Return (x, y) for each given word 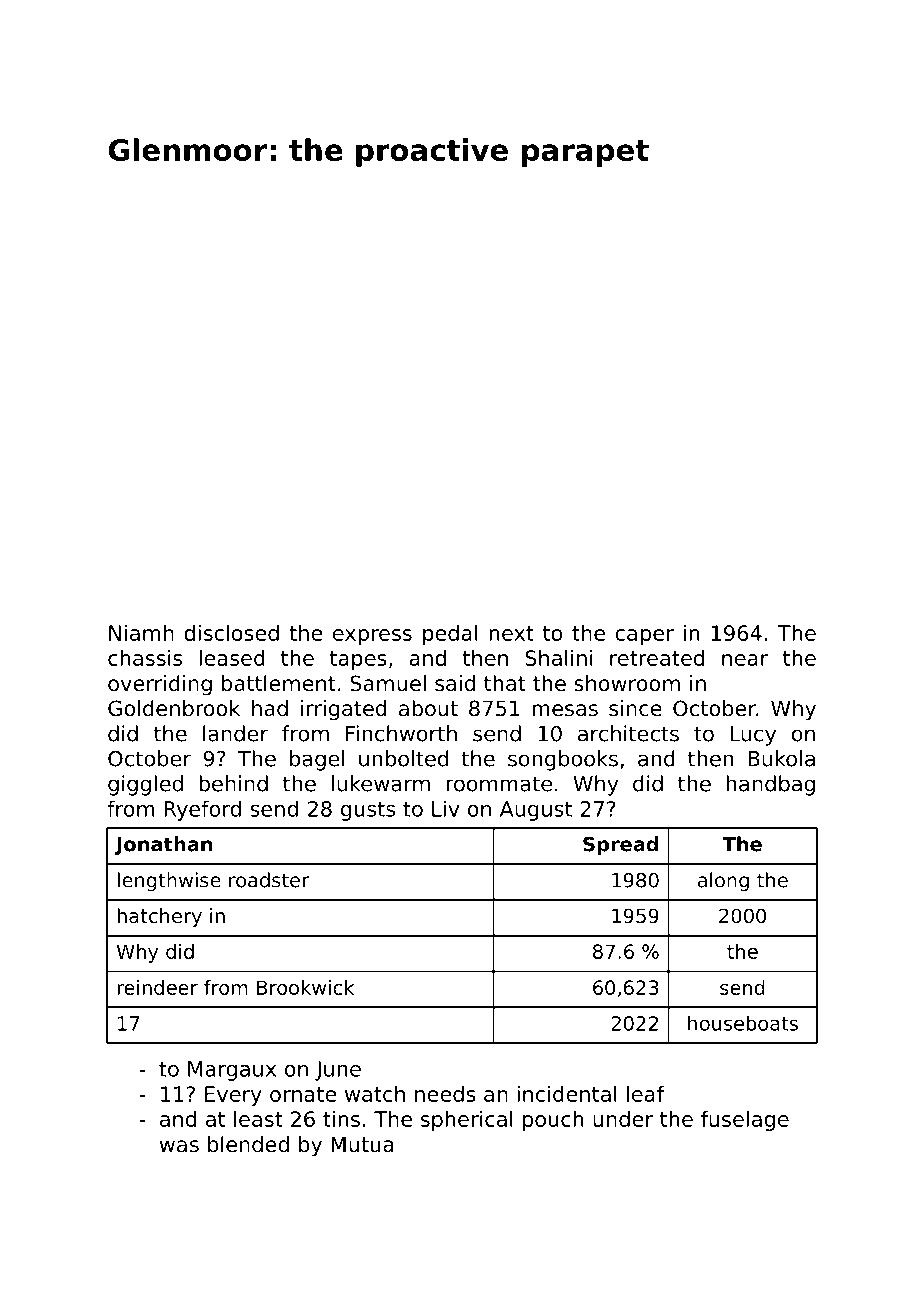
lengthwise (169, 882)
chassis (145, 658)
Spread (620, 846)
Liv (446, 808)
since (635, 708)
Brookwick (305, 987)
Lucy (753, 736)
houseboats (743, 1023)
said (455, 683)
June (338, 1071)
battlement (279, 683)
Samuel (388, 683)
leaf (646, 1094)
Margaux (232, 1071)
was (179, 1146)
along (723, 882)
